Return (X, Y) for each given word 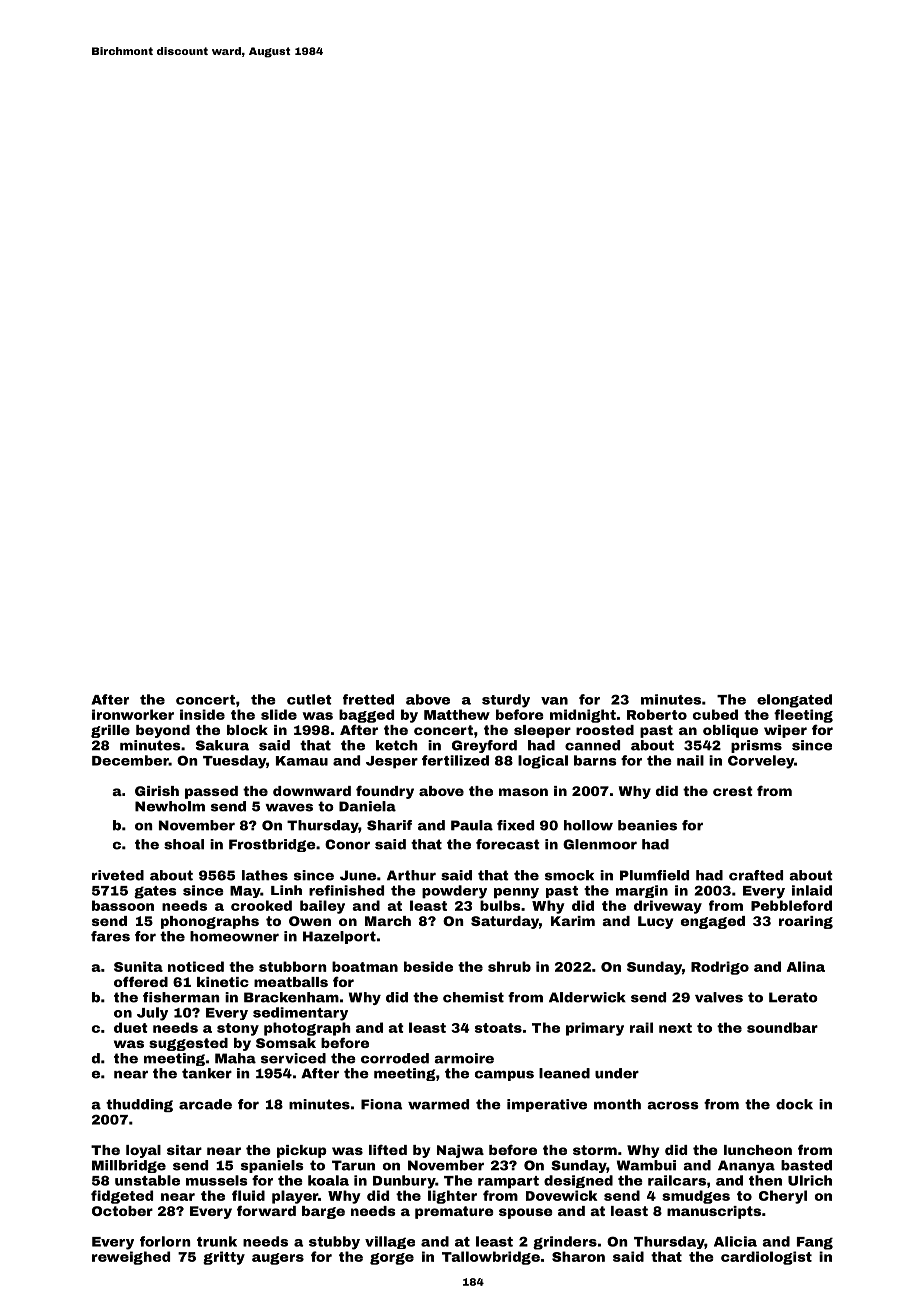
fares (110, 936)
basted (806, 1165)
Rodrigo (720, 968)
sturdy (506, 701)
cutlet (309, 699)
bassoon (123, 905)
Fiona (382, 1104)
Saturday (505, 922)
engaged (713, 922)
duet (131, 1027)
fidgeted (122, 1197)
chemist (473, 997)
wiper (785, 731)
